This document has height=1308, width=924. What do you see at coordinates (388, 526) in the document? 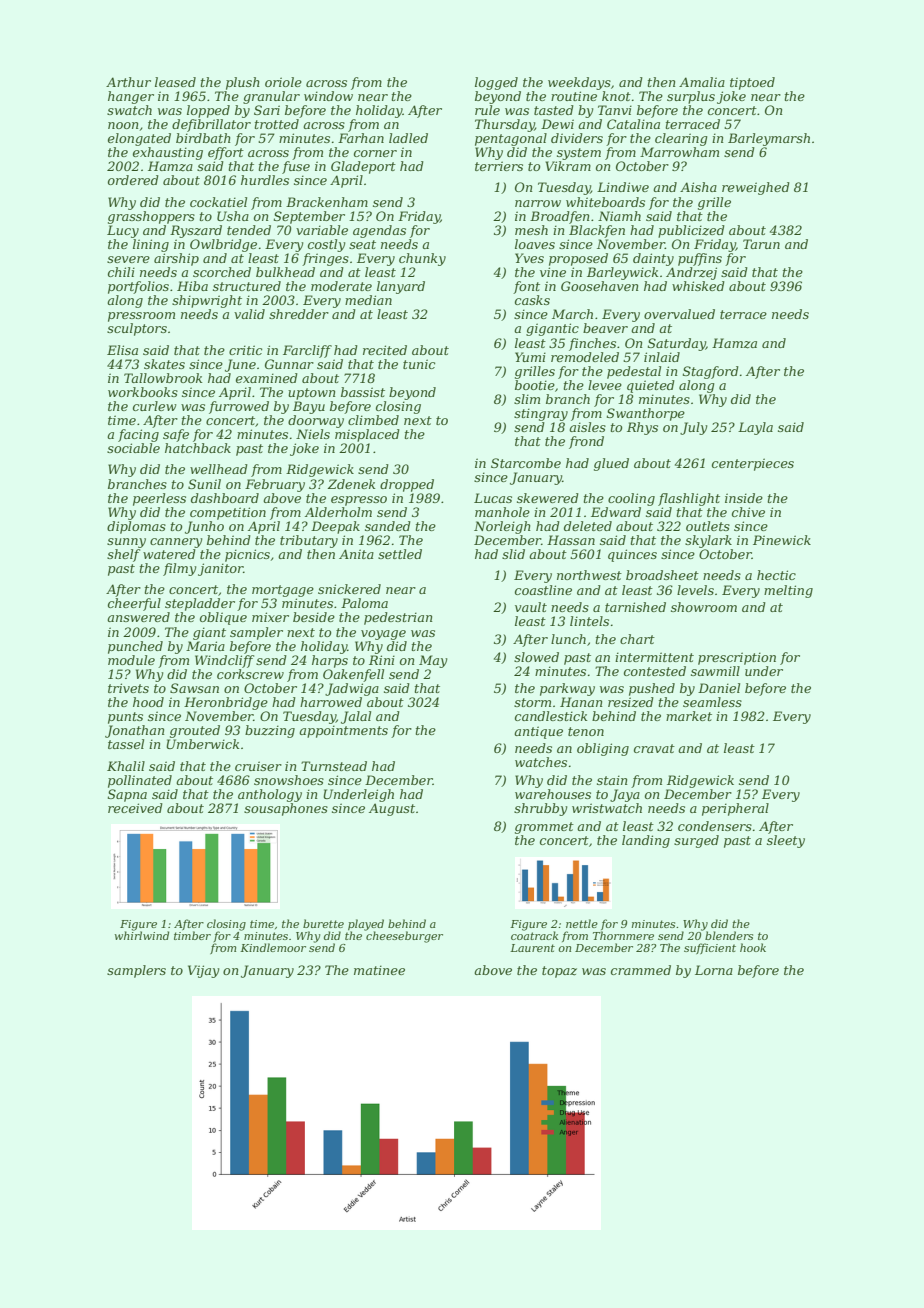
I see `sanded` at bounding box center [388, 526].
